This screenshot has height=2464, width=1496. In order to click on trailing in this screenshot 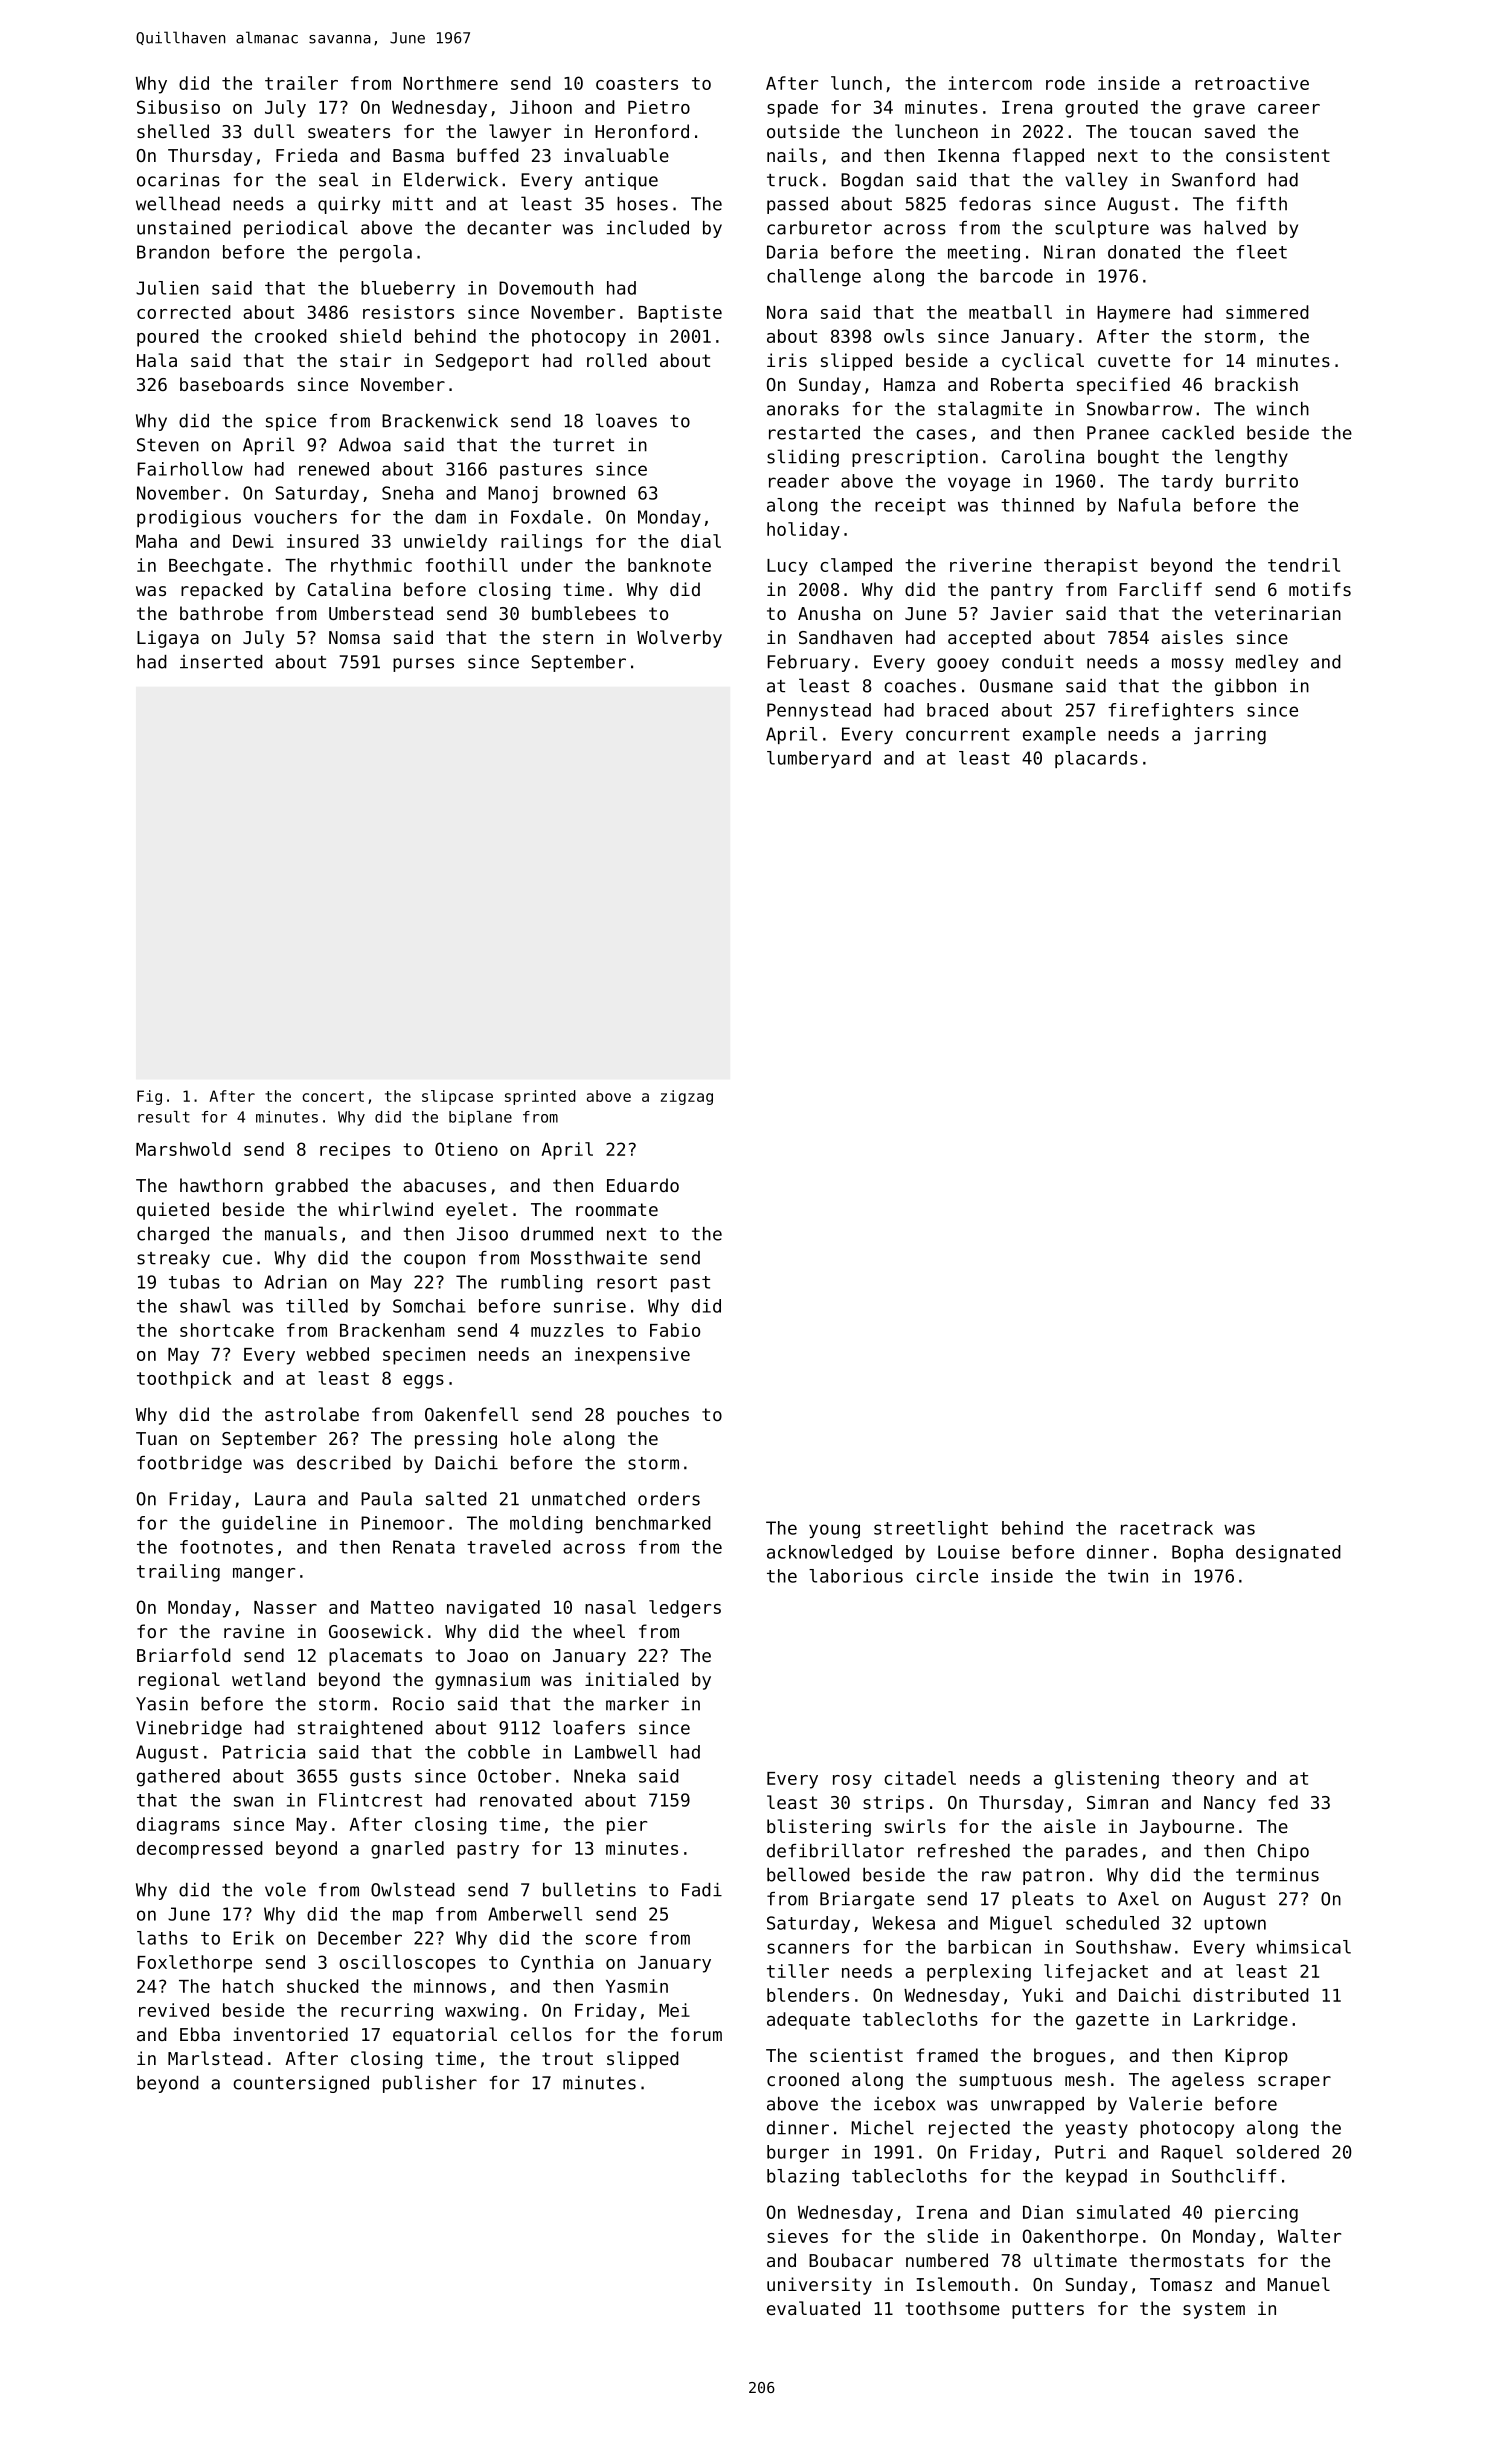, I will do `click(178, 1573)`.
